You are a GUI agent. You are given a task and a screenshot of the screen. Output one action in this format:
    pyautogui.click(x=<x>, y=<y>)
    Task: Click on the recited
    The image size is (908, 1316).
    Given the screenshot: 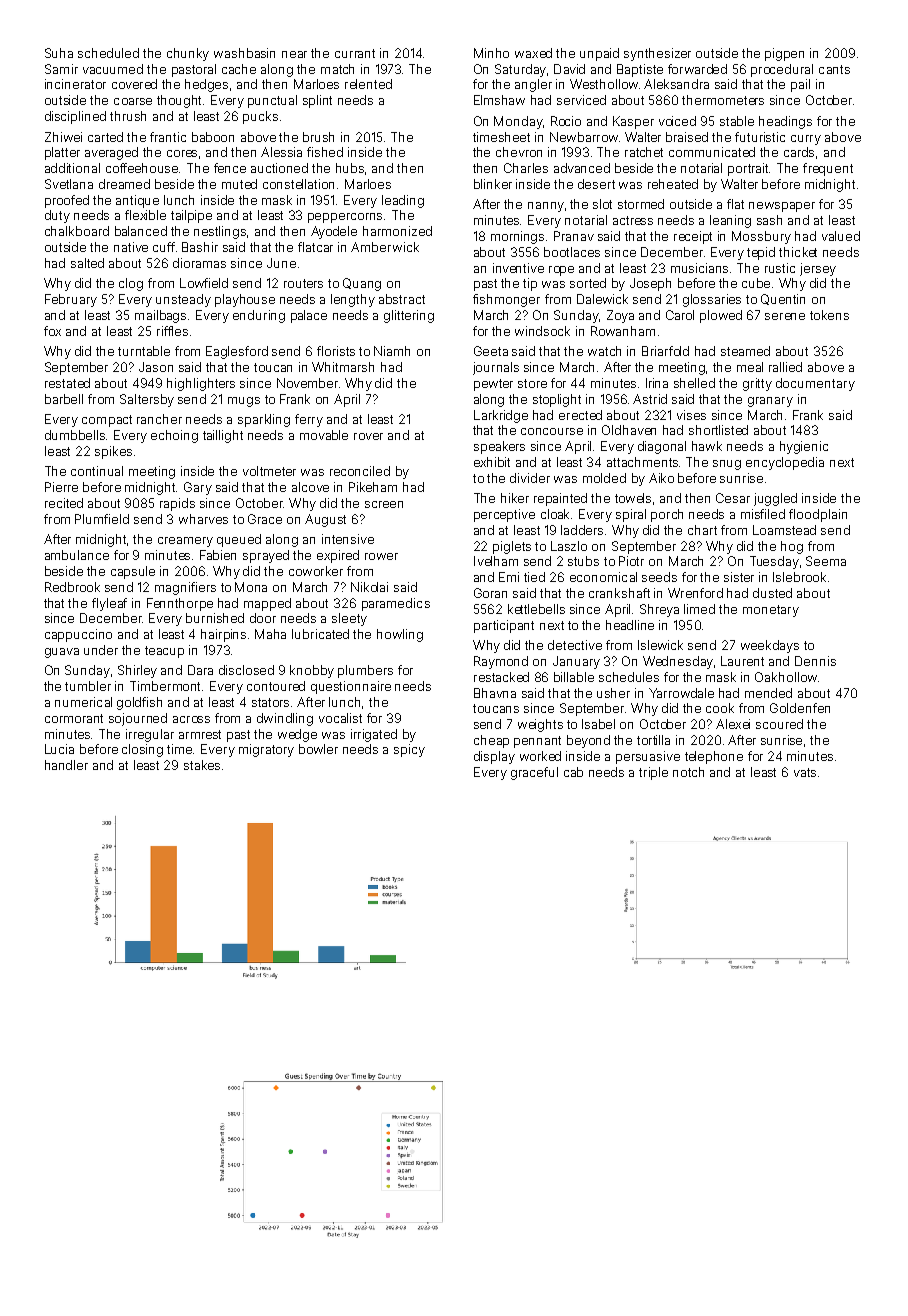 What is the action you would take?
    pyautogui.click(x=64, y=503)
